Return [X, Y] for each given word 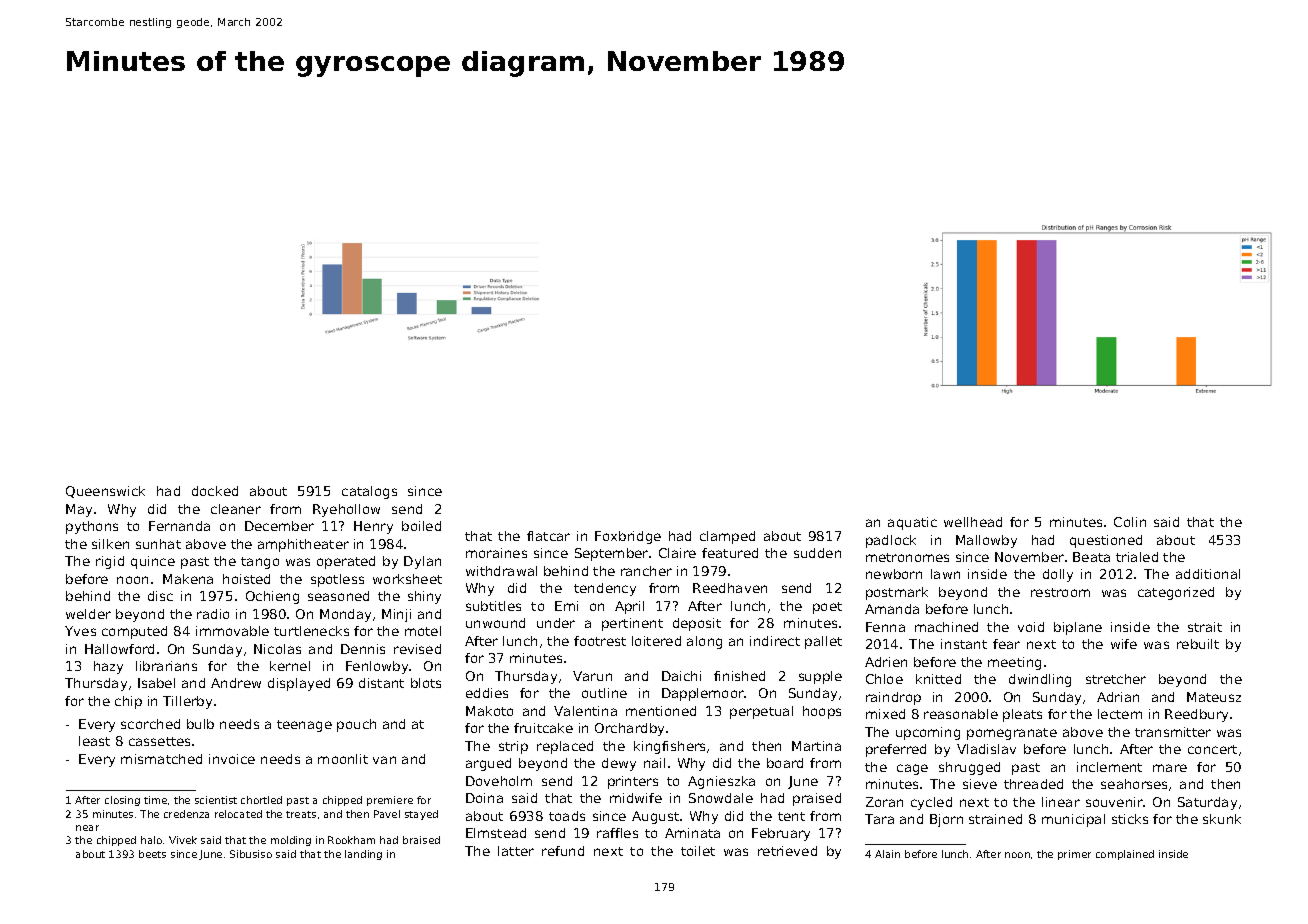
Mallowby [986, 541]
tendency [605, 589]
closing [122, 801]
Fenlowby [378, 667]
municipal [1073, 820]
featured [730, 553]
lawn [945, 574]
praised [817, 799]
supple [820, 677]
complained [1125, 855]
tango [260, 563]
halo [151, 840]
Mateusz [1214, 697]
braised [421, 840]
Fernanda [179, 526]
